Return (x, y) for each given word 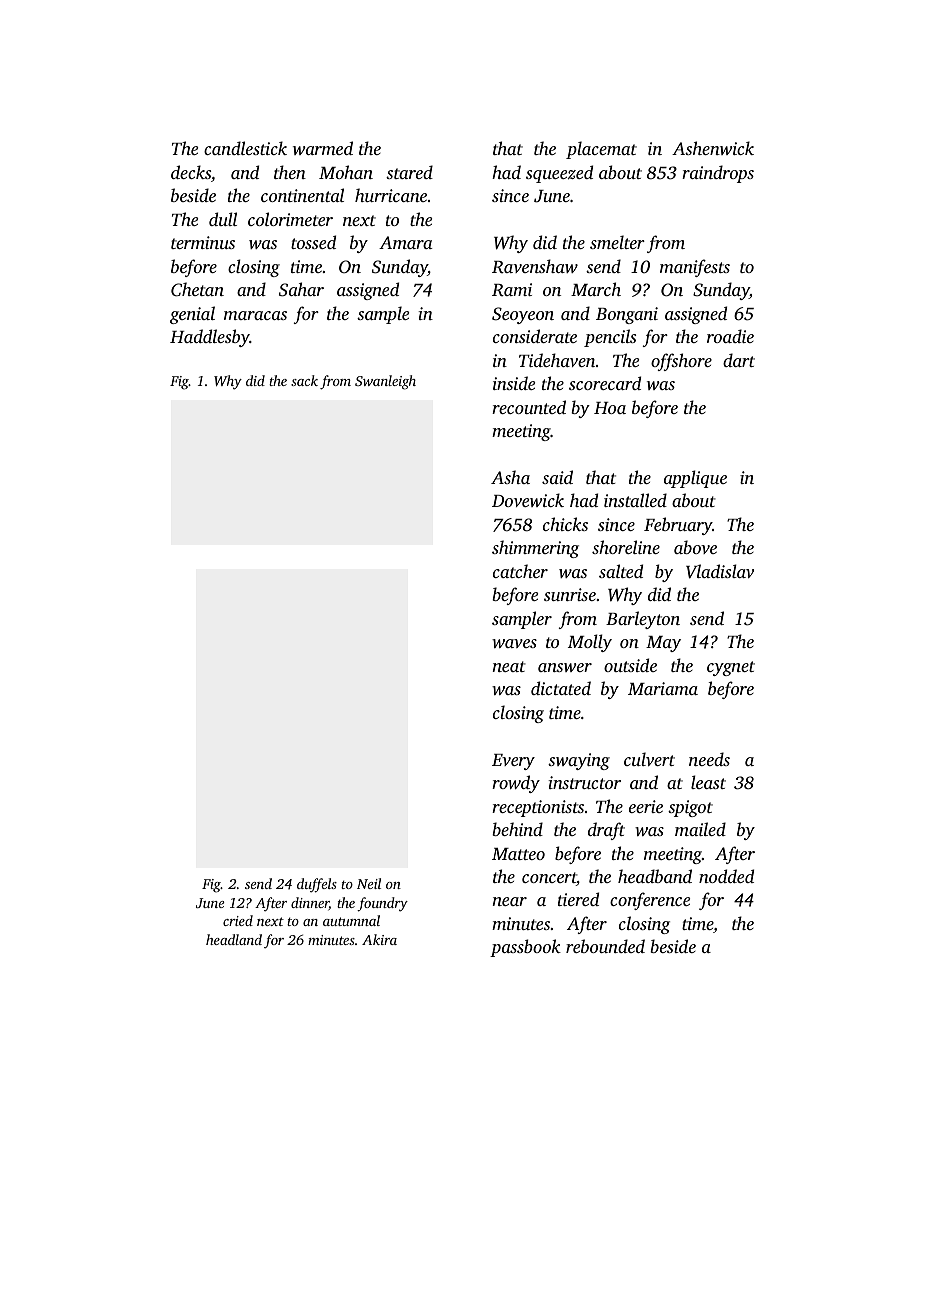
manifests (695, 268)
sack (304, 380)
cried (238, 920)
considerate (535, 336)
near (510, 901)
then (290, 172)
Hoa (610, 408)
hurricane (391, 195)
